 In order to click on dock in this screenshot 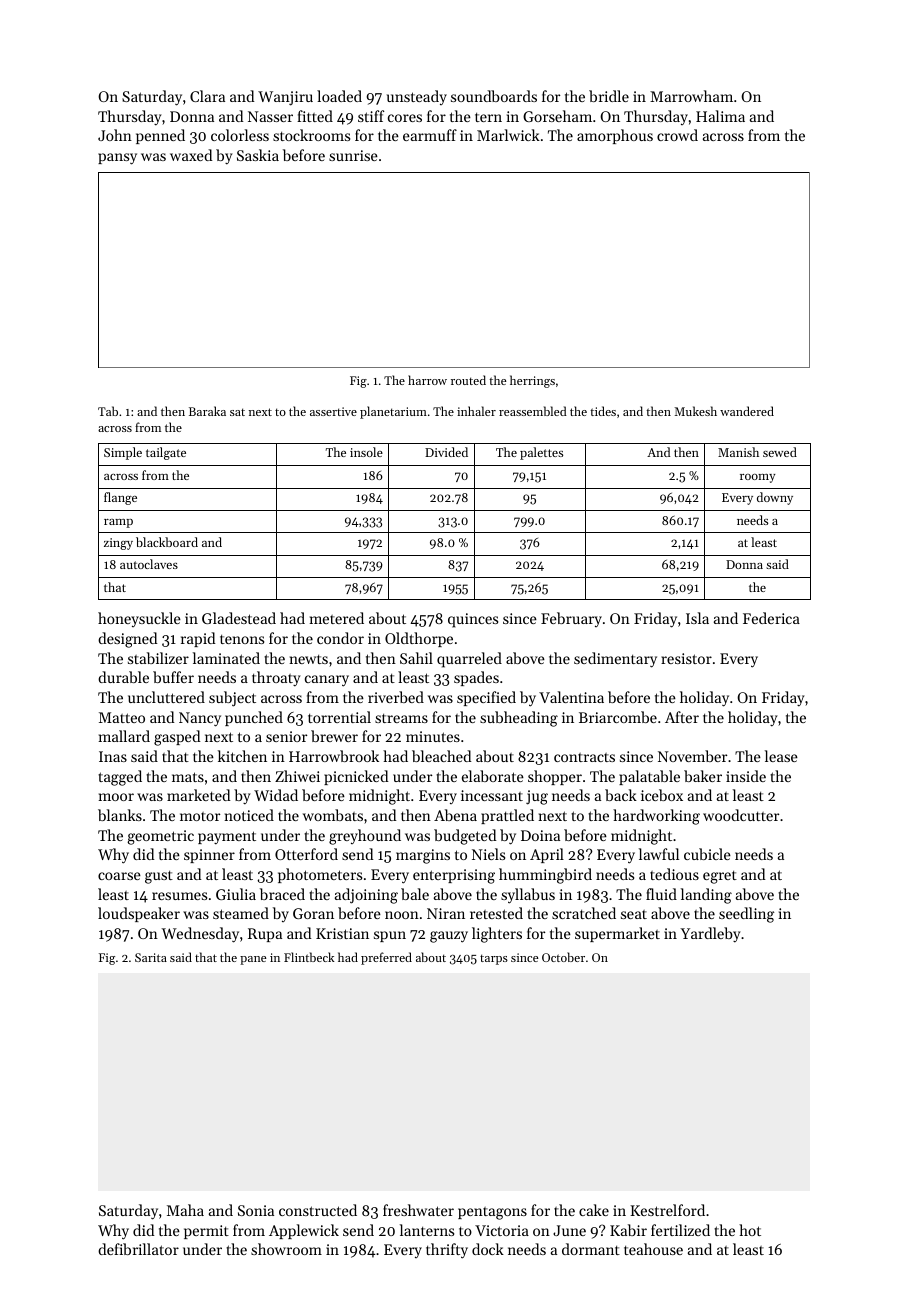, I will do `click(488, 1249)`.
